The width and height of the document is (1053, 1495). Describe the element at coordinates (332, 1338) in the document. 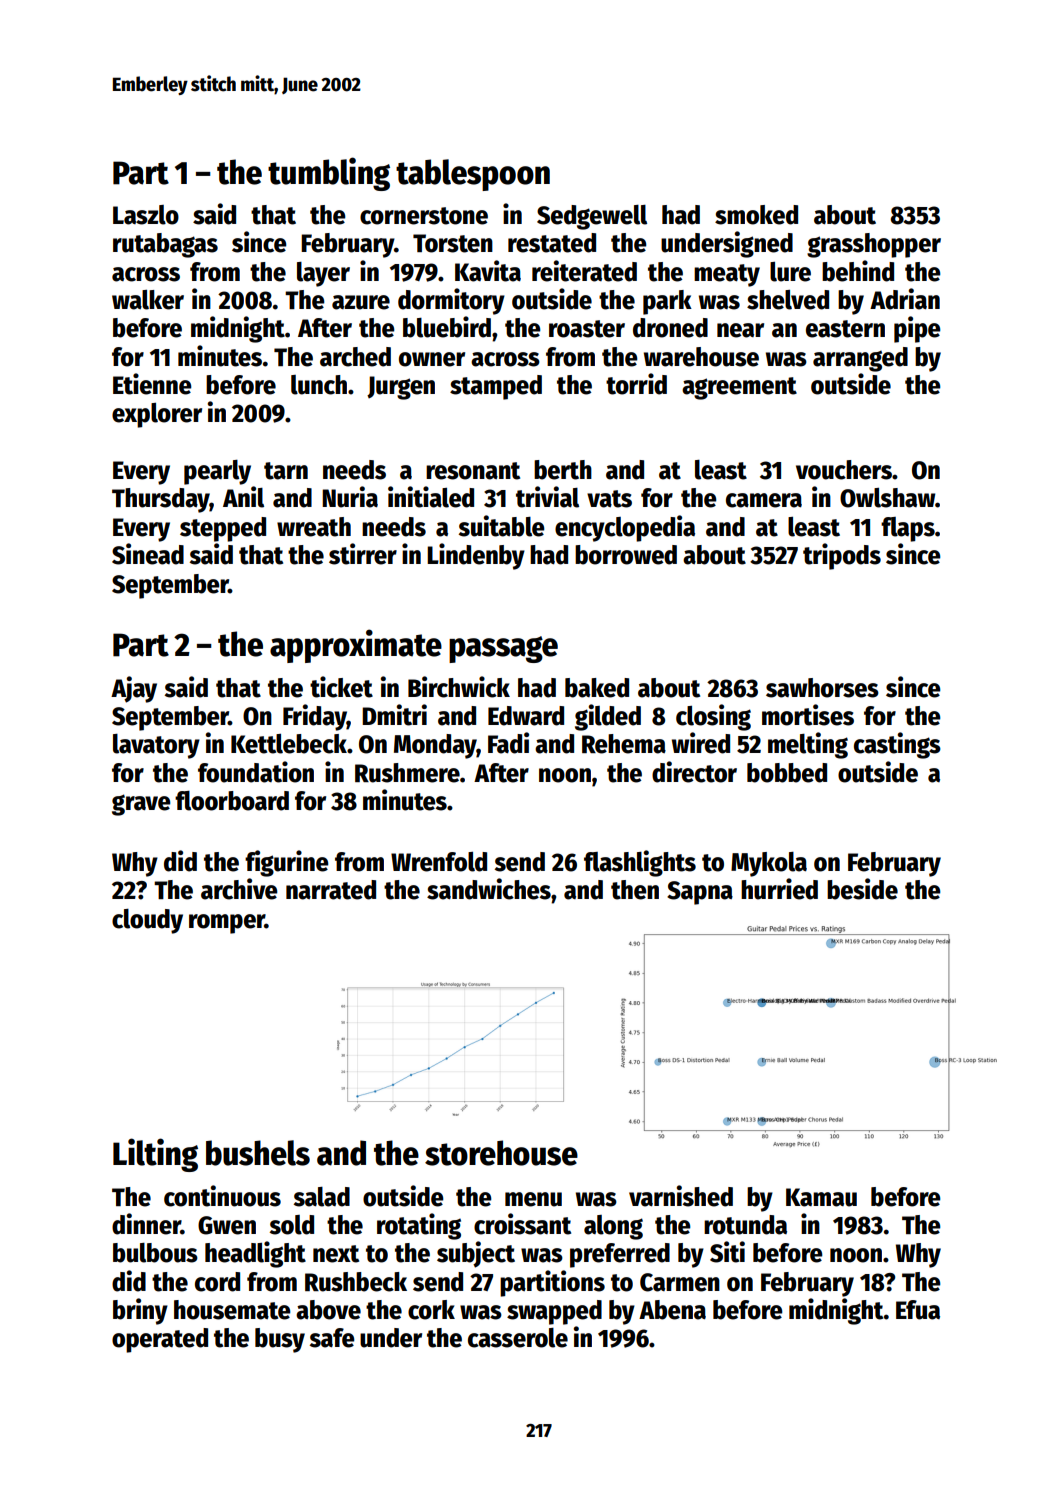

I see `safe` at that location.
